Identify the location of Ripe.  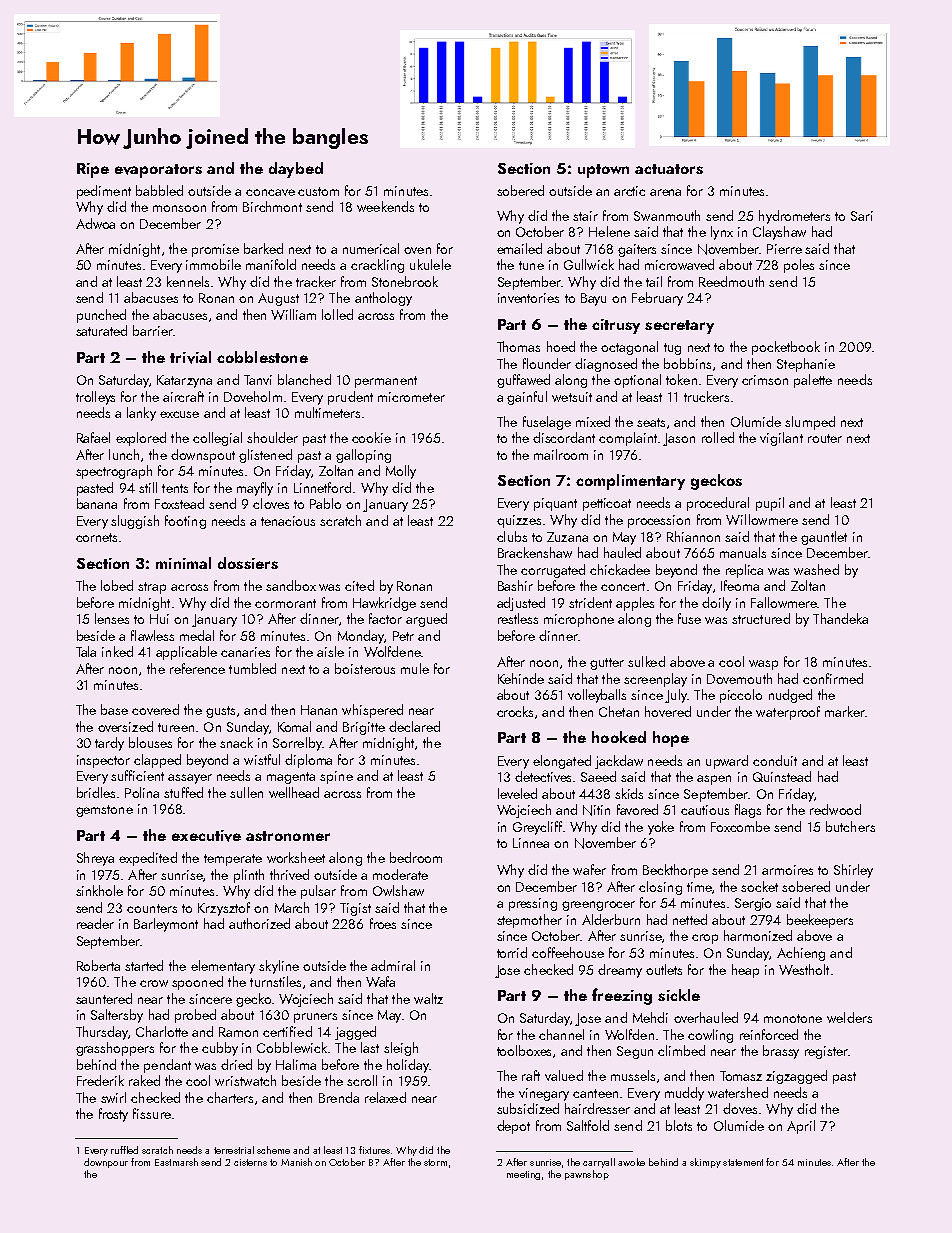
(93, 170).
